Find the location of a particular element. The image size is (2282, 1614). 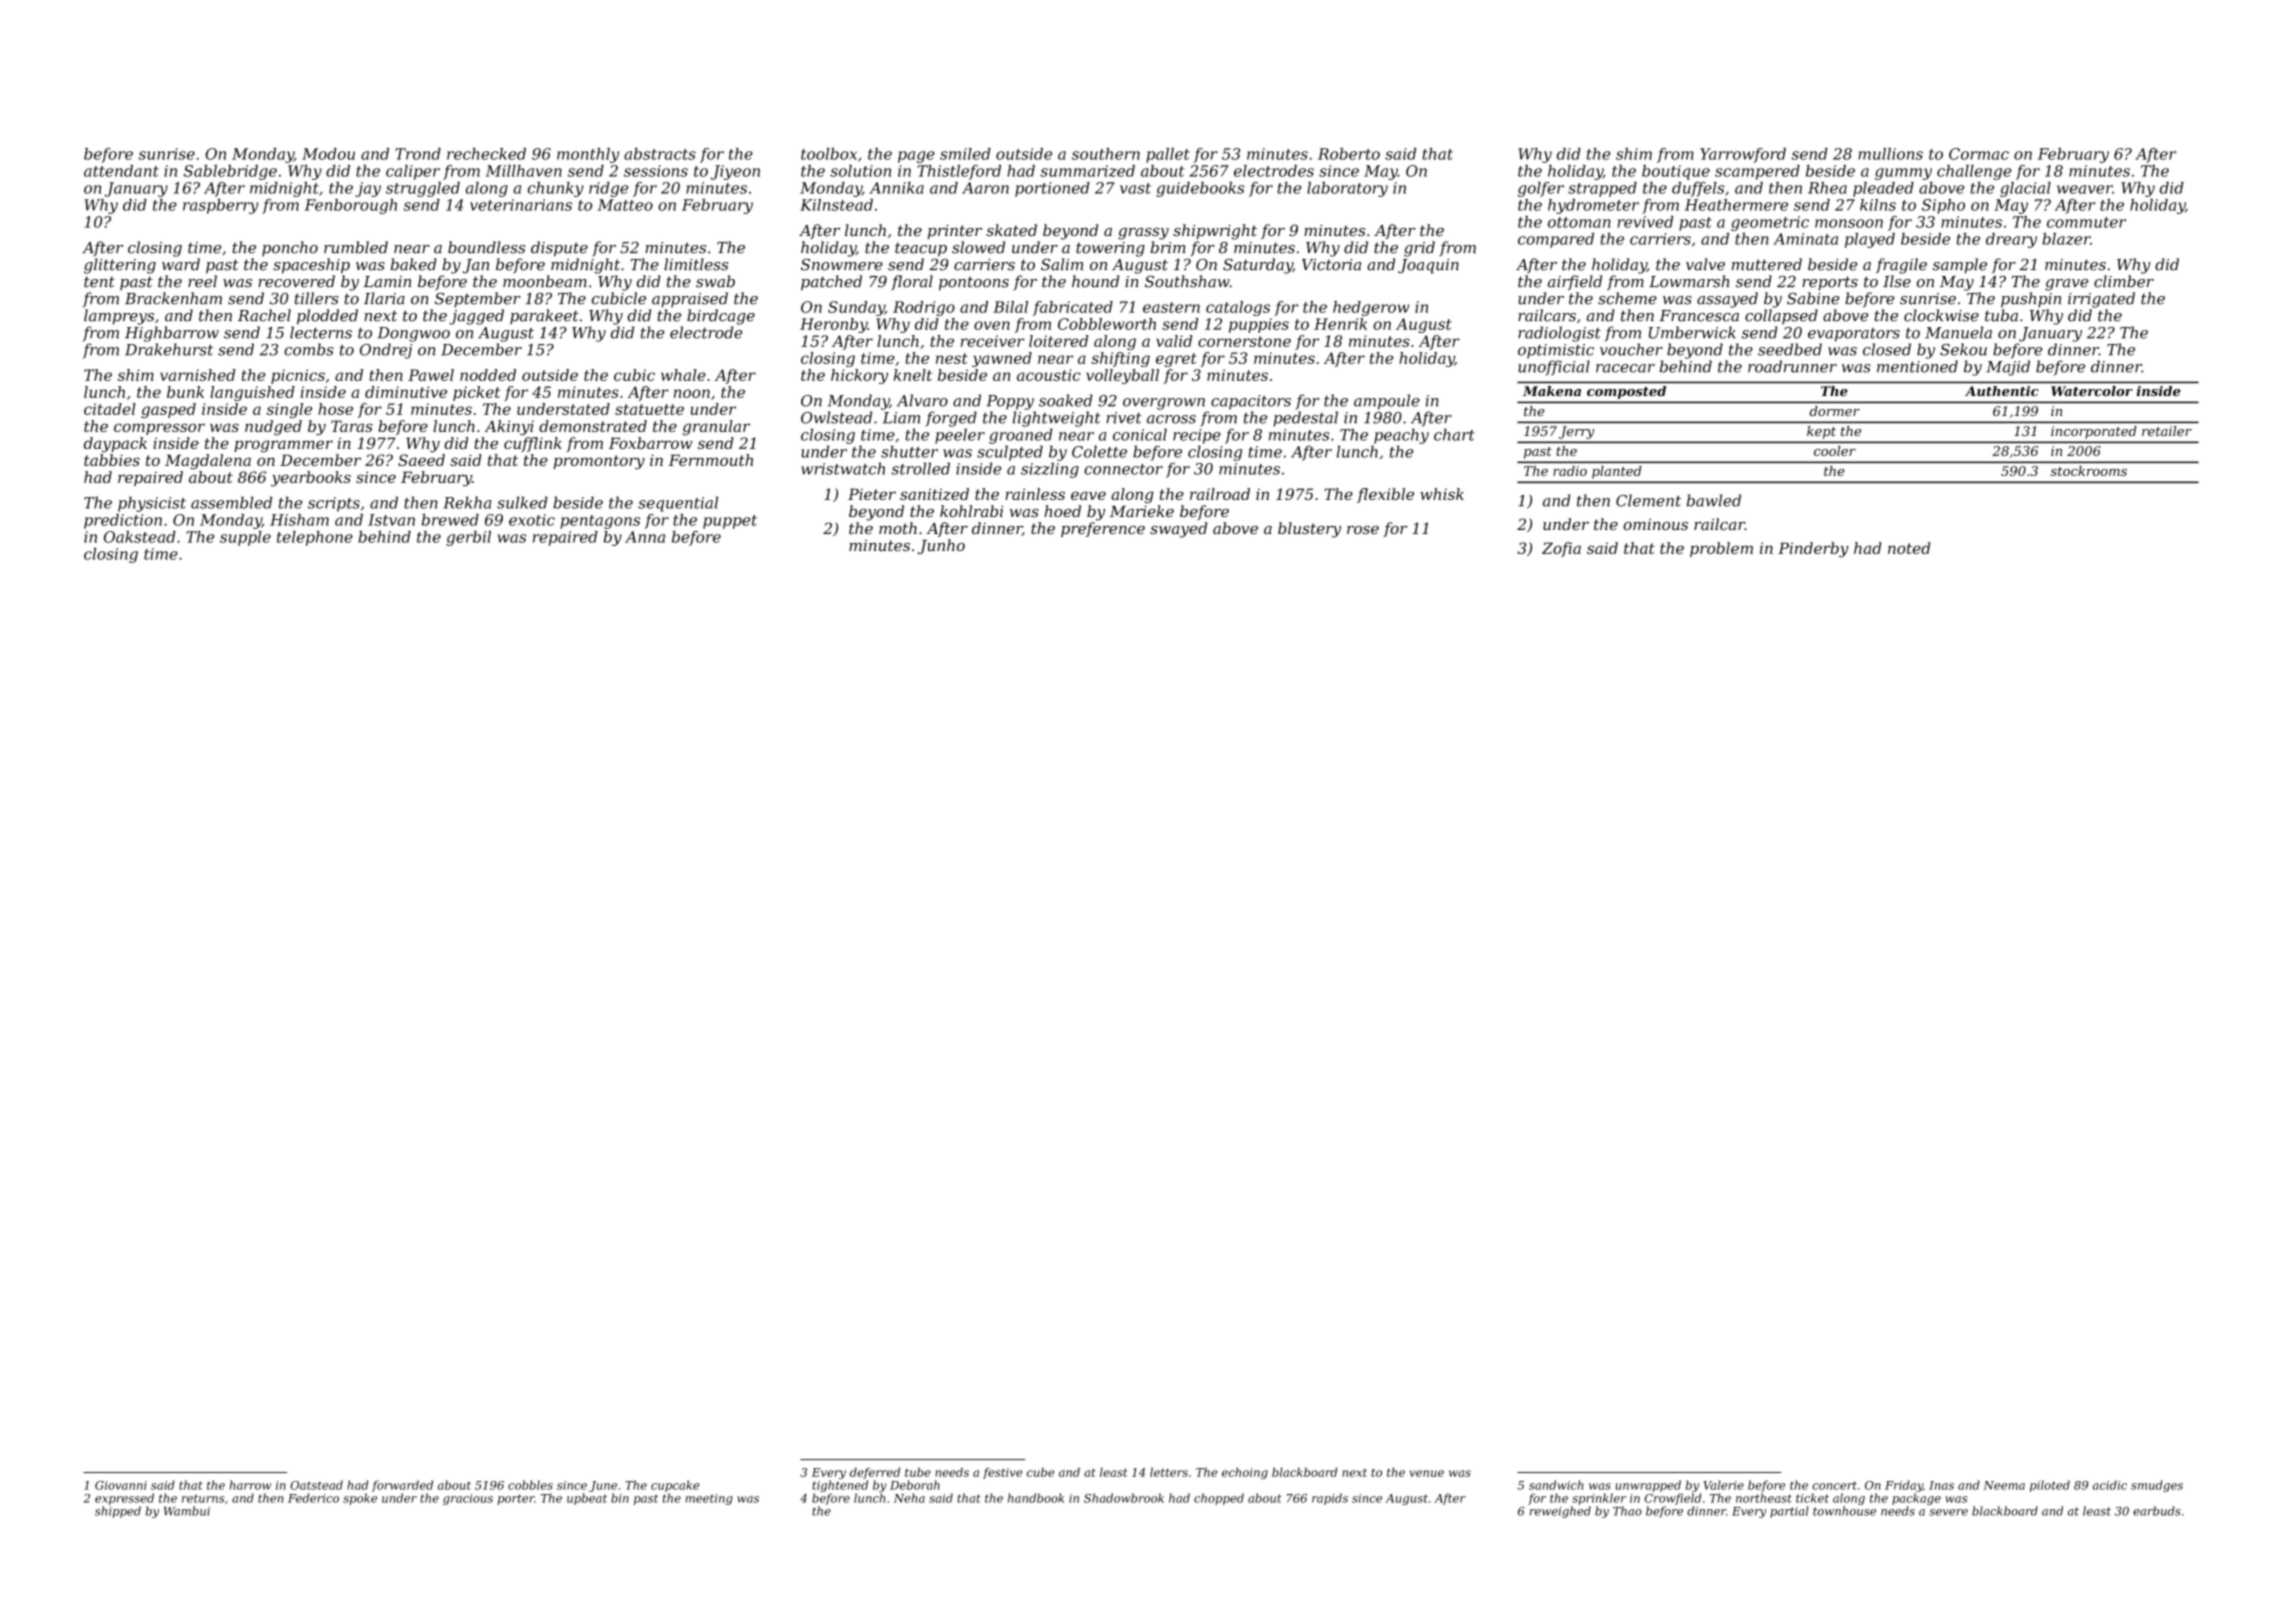

Neema is located at coordinates (2004, 1485).
